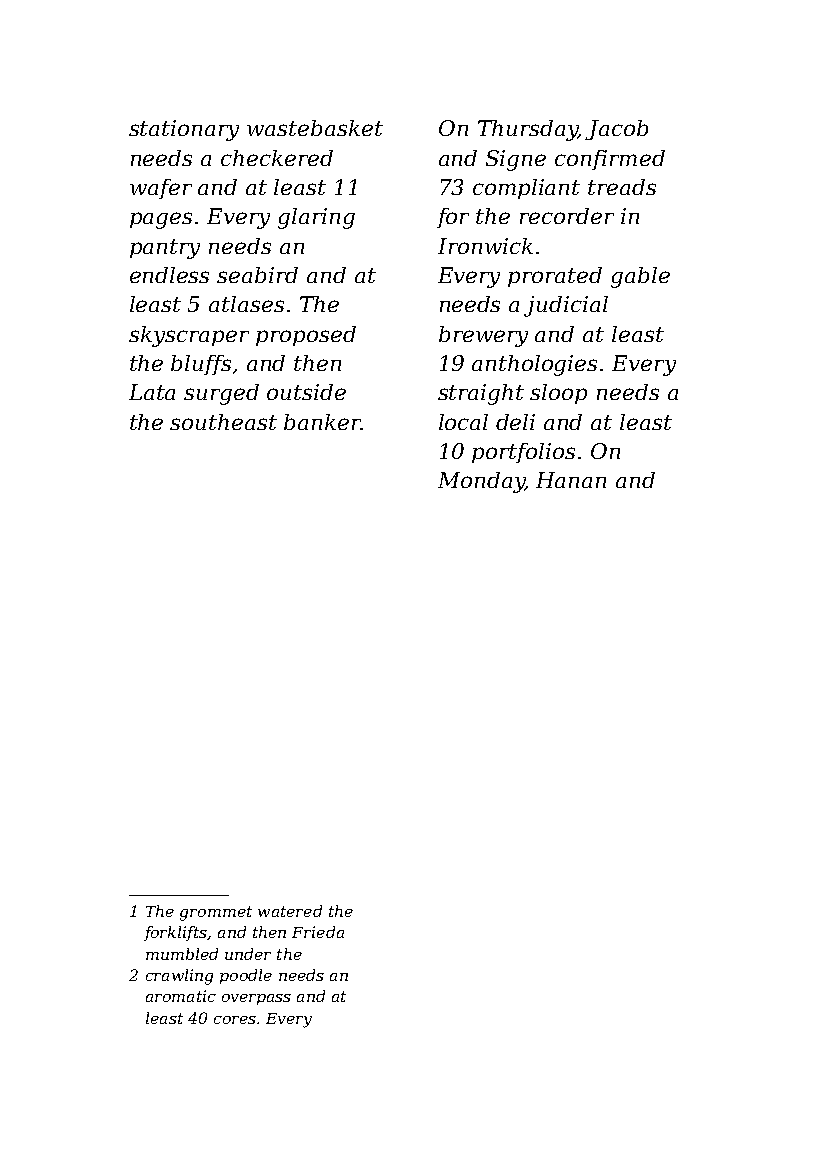 The image size is (822, 1167). I want to click on stationary, so click(184, 130).
